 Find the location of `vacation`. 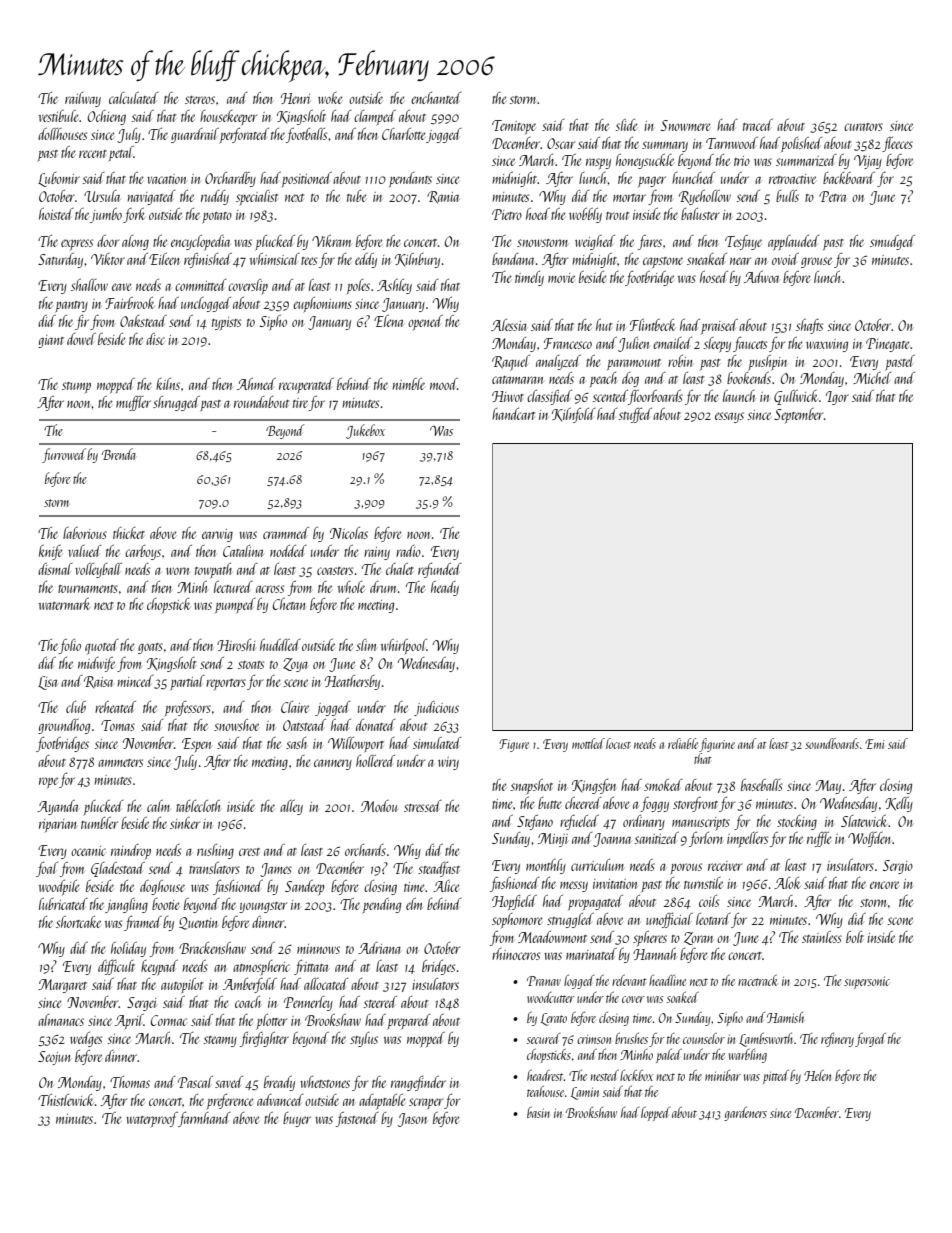

vacation is located at coordinates (166, 179).
